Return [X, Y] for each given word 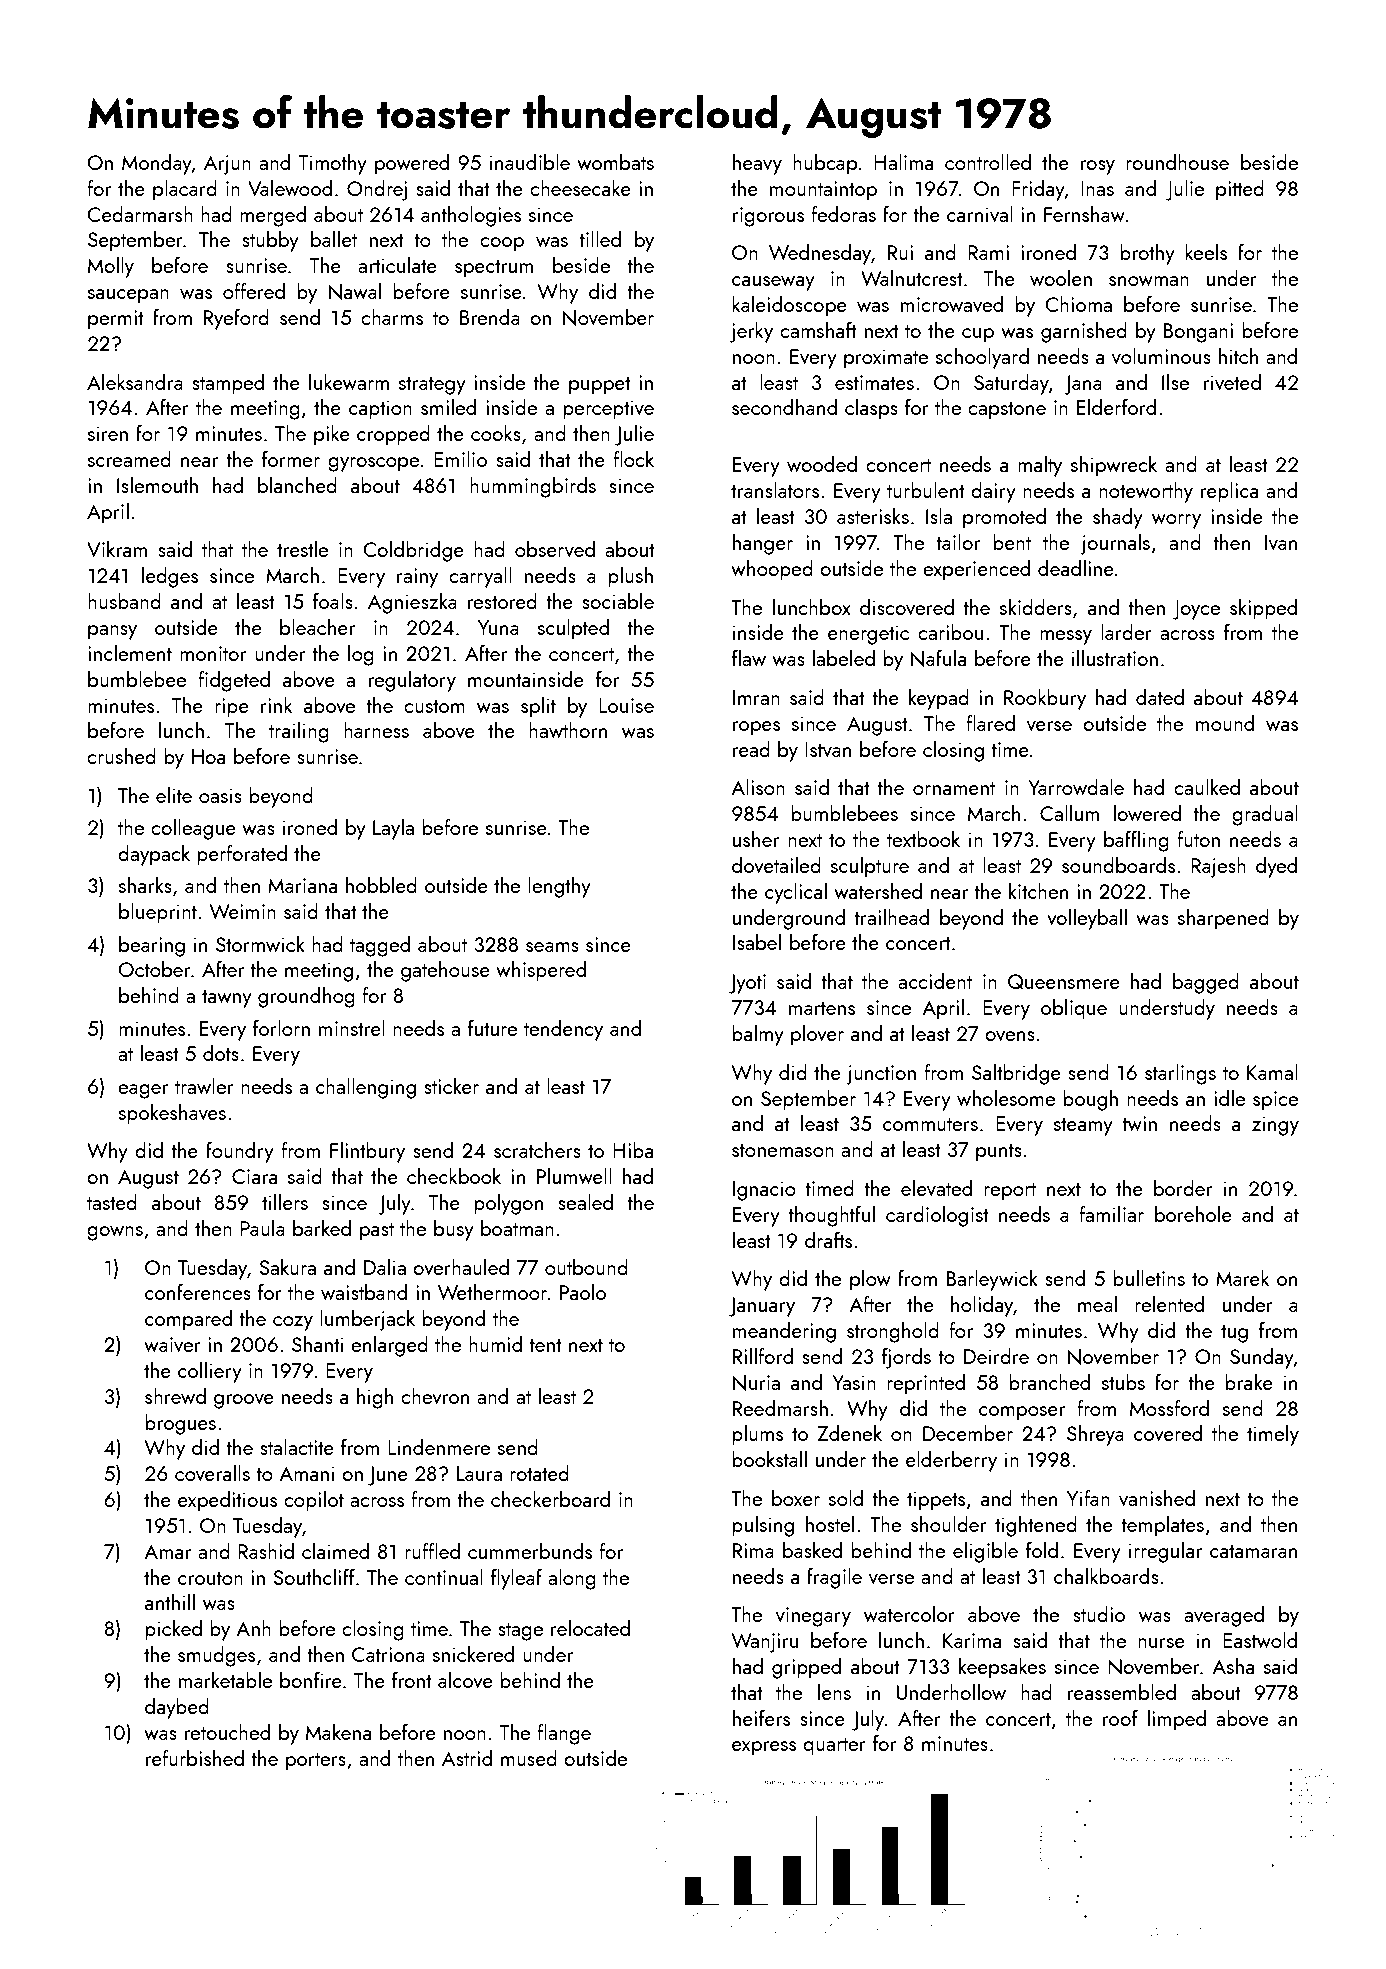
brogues [180, 1424]
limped [1177, 1720]
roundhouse [1177, 161]
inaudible [530, 161]
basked [812, 1549]
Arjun [227, 165]
